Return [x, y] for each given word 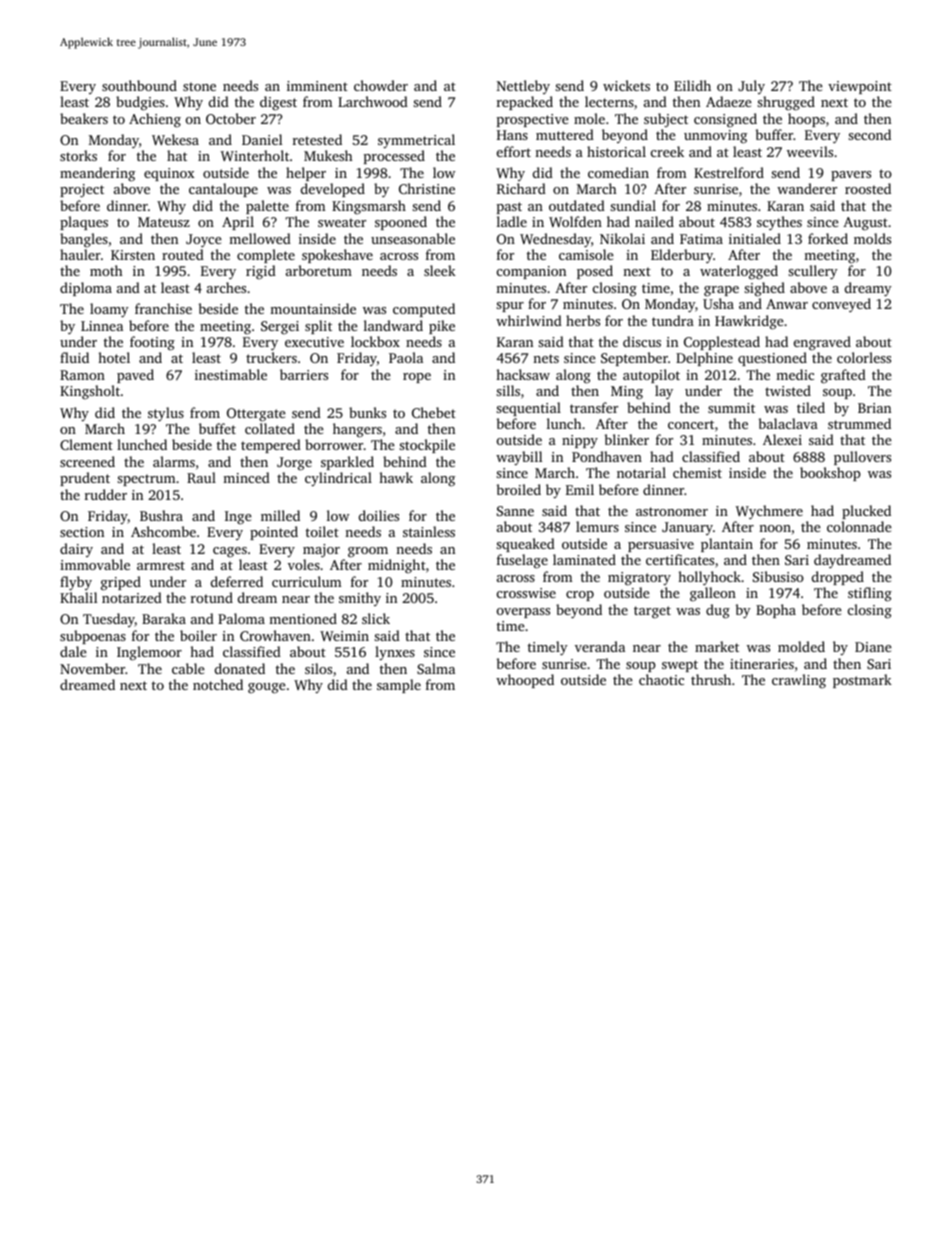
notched [218, 684]
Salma [436, 668]
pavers [851, 176]
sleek [440, 270]
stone [199, 86]
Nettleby [523, 87]
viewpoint [860, 87]
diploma [86, 289]
